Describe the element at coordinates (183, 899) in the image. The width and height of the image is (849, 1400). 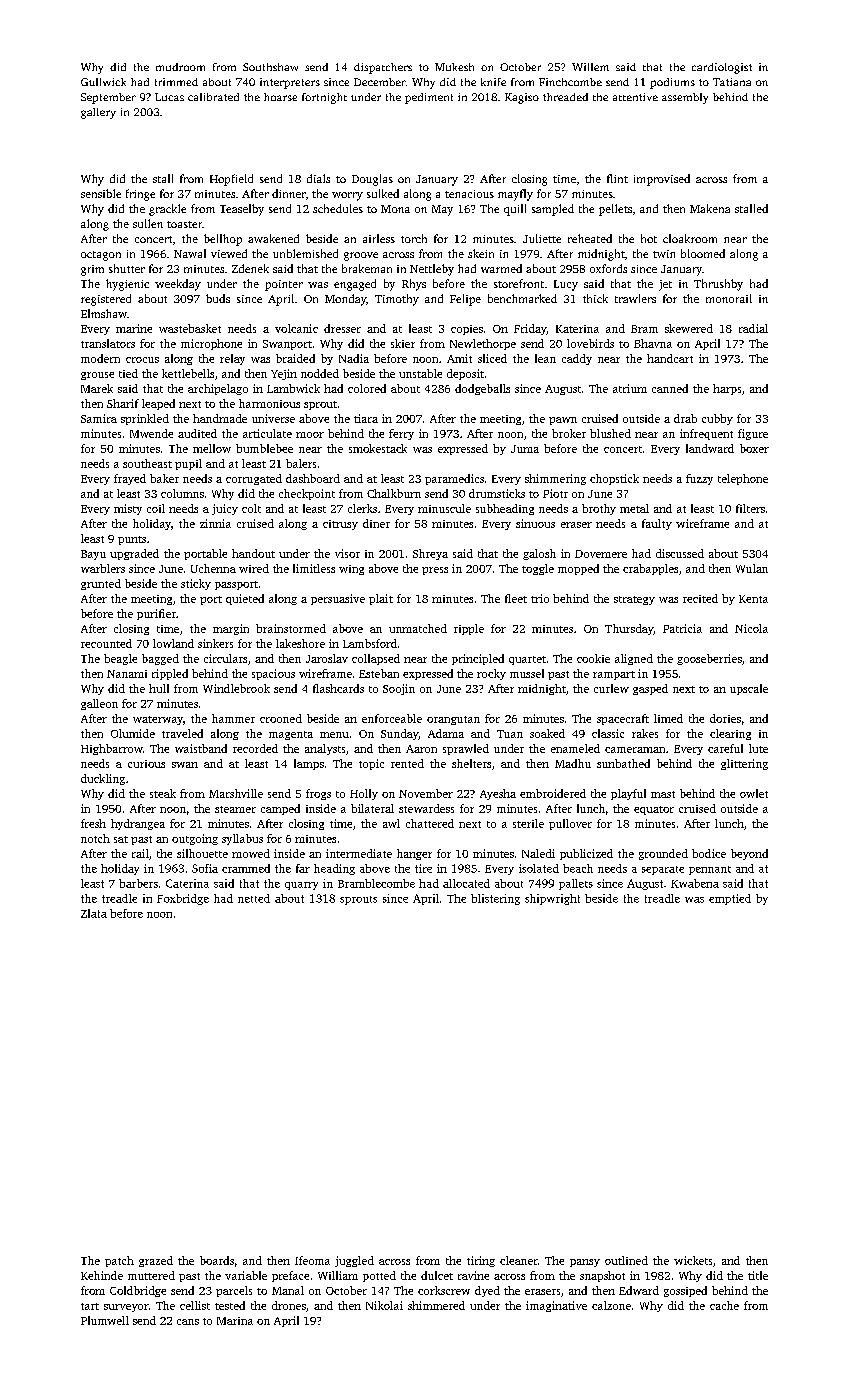
I see `Foxbridge` at that location.
